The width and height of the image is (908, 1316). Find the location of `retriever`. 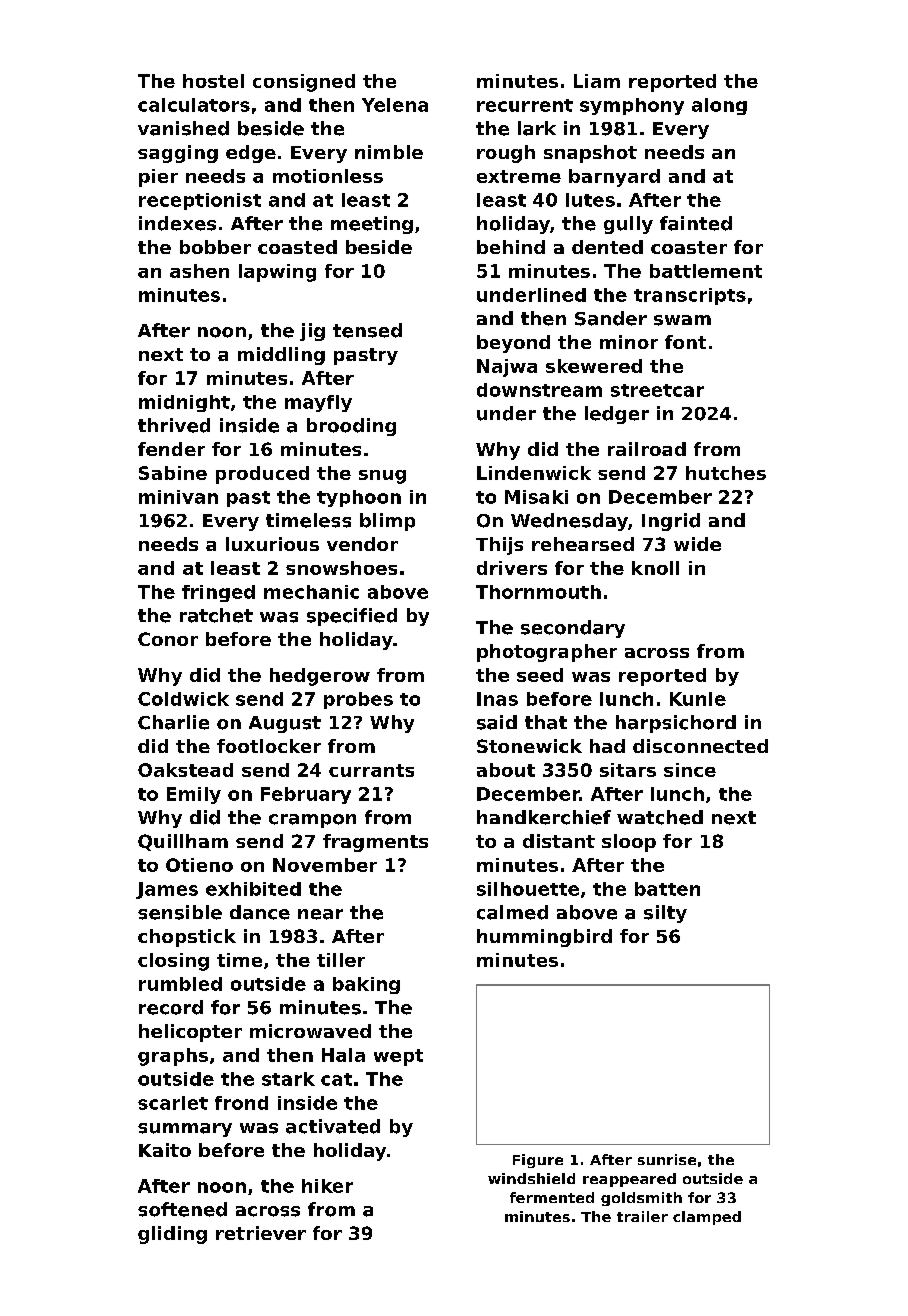

retriever is located at coordinates (261, 1233).
